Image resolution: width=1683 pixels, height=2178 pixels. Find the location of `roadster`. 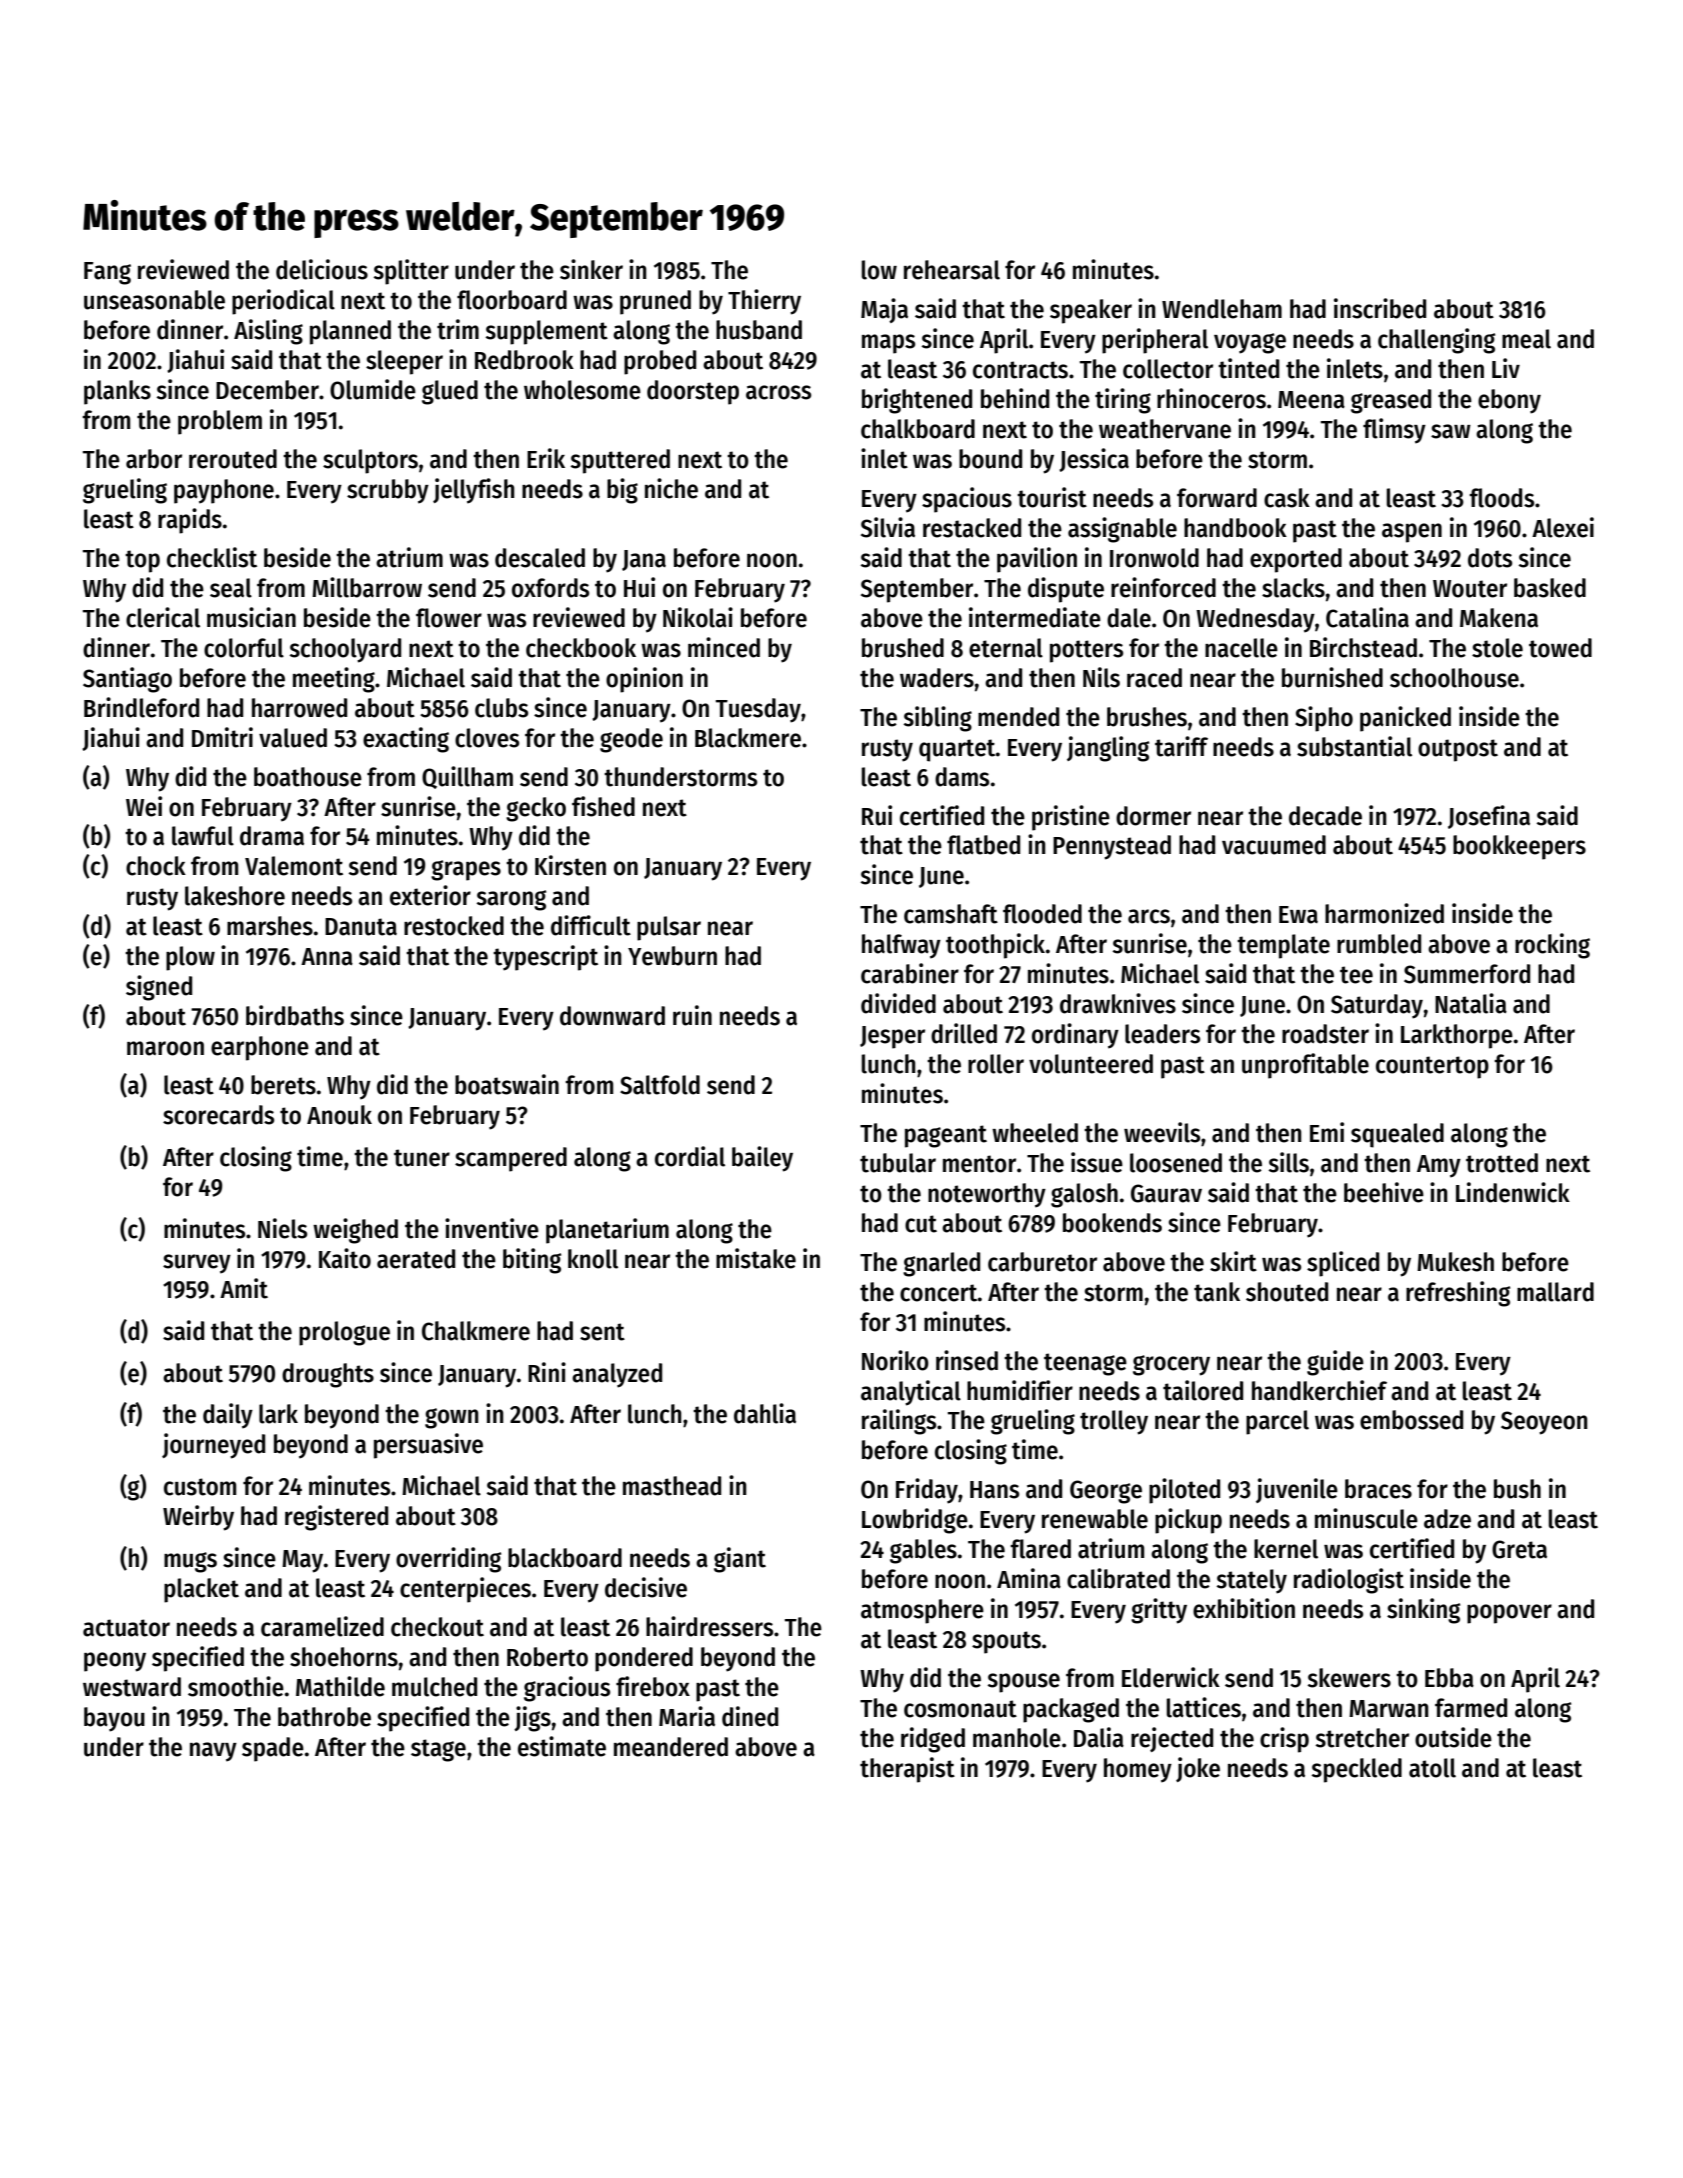

roadster is located at coordinates (1325, 1034).
